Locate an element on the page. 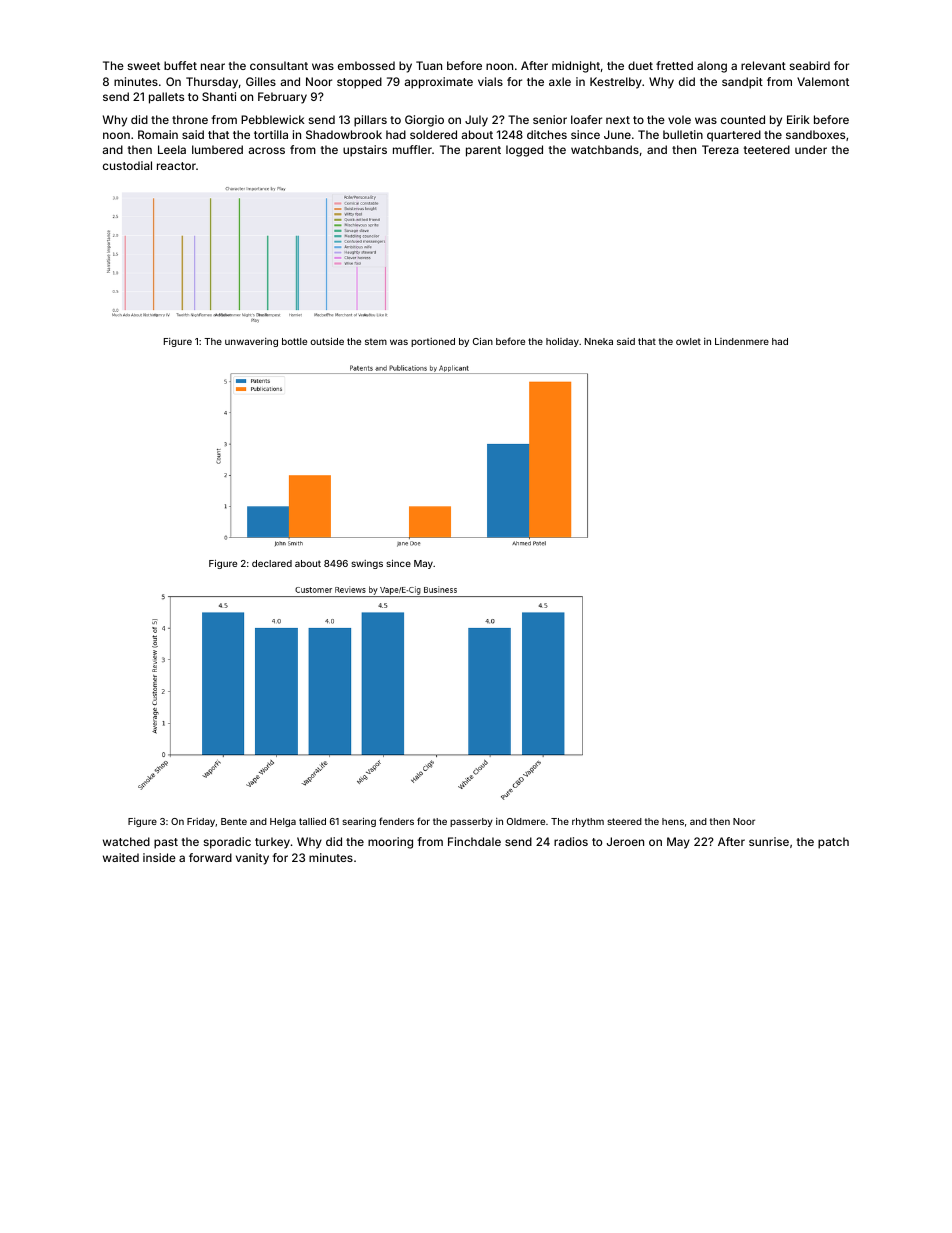 This page has height=1233, width=952. near is located at coordinates (213, 66).
